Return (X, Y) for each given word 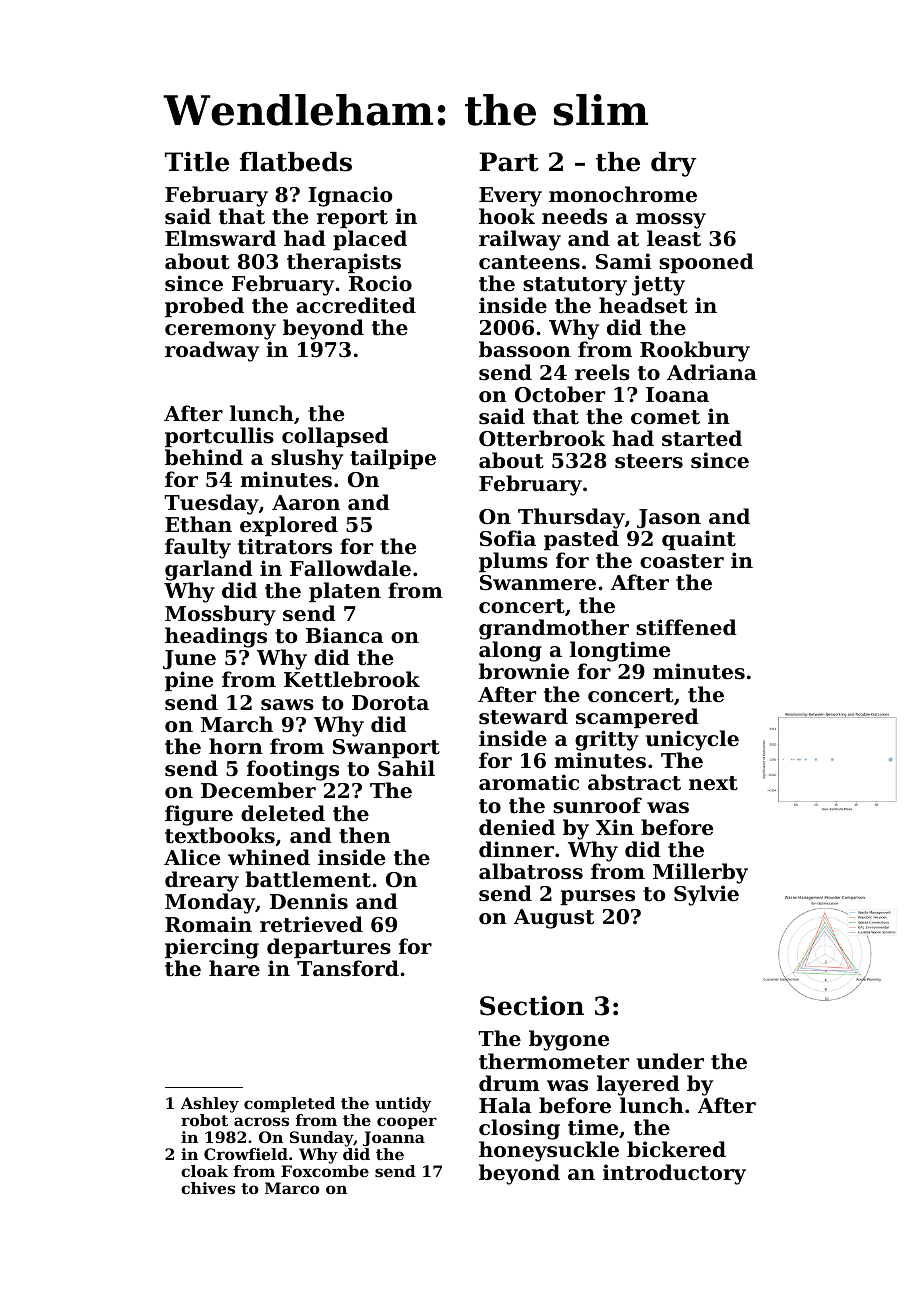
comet (665, 417)
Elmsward (220, 238)
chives (208, 1188)
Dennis (309, 901)
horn (236, 746)
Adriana (712, 372)
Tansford (348, 968)
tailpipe (393, 459)
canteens (529, 262)
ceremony (220, 332)
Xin (615, 827)
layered (638, 1085)
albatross (531, 871)
